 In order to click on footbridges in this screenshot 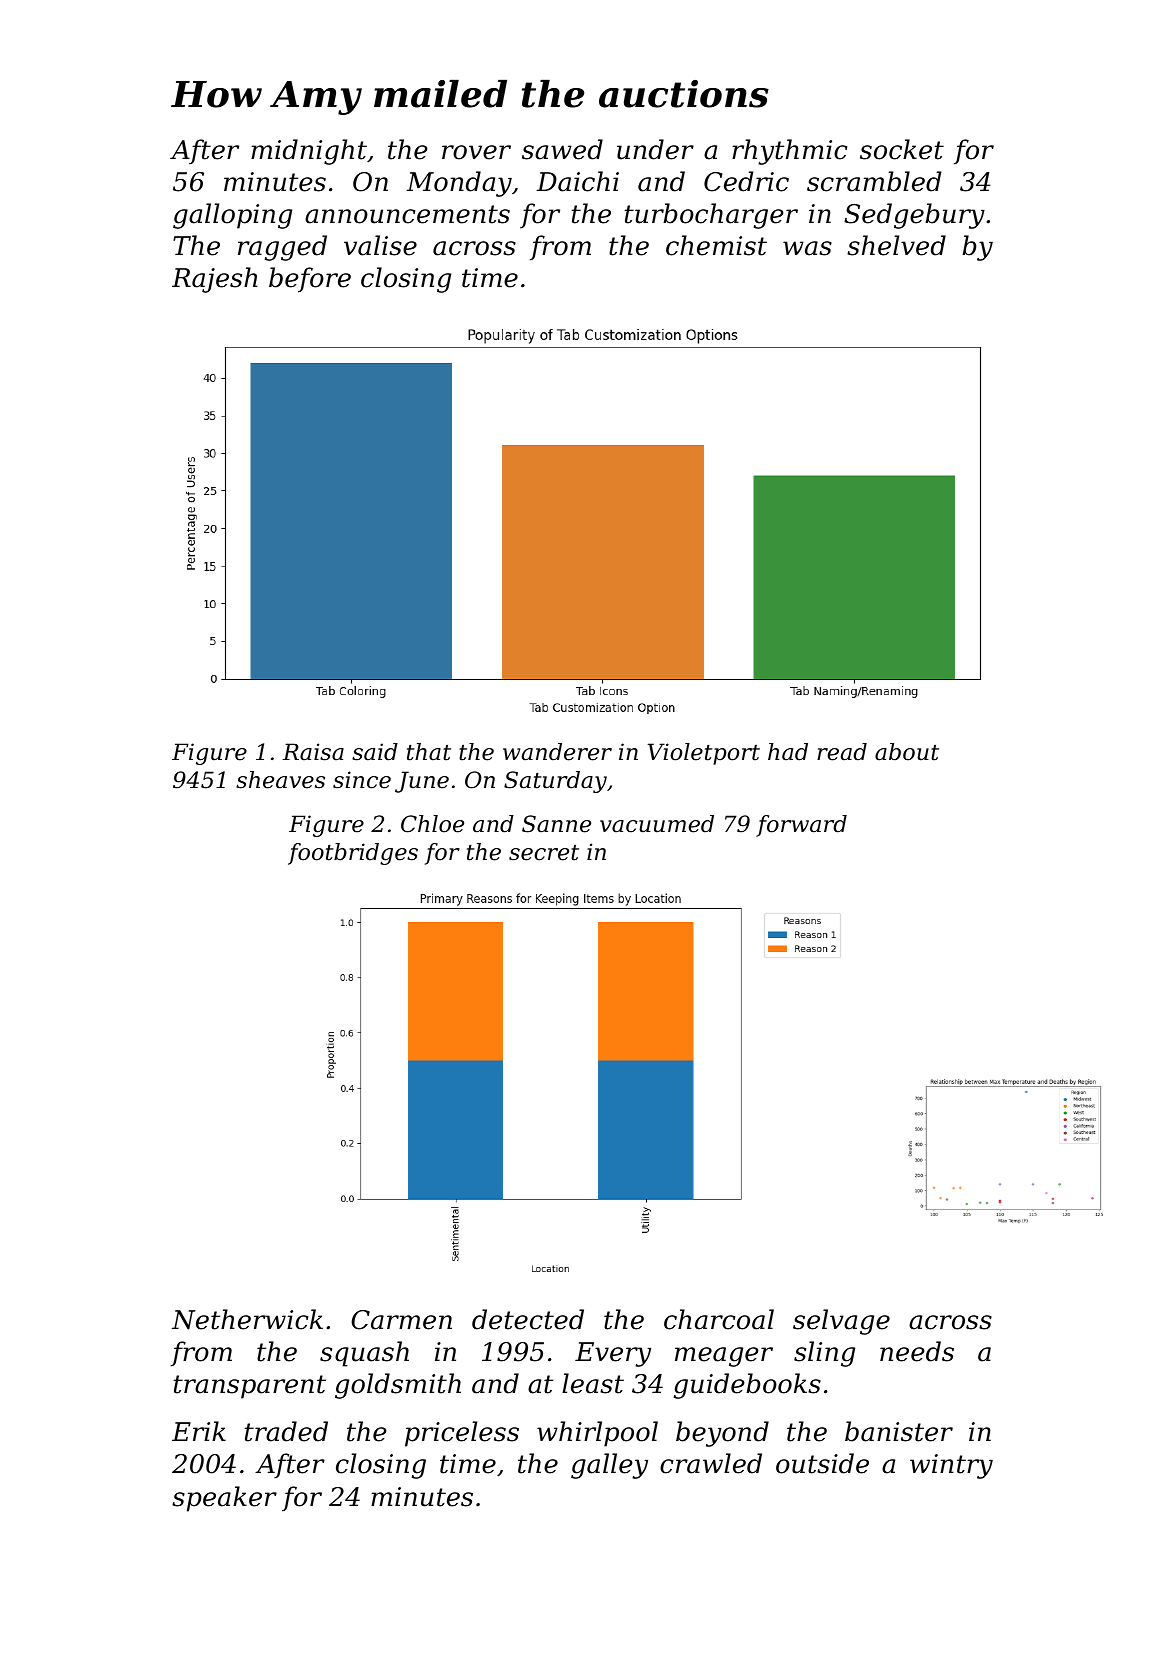, I will do `click(353, 854)`.
